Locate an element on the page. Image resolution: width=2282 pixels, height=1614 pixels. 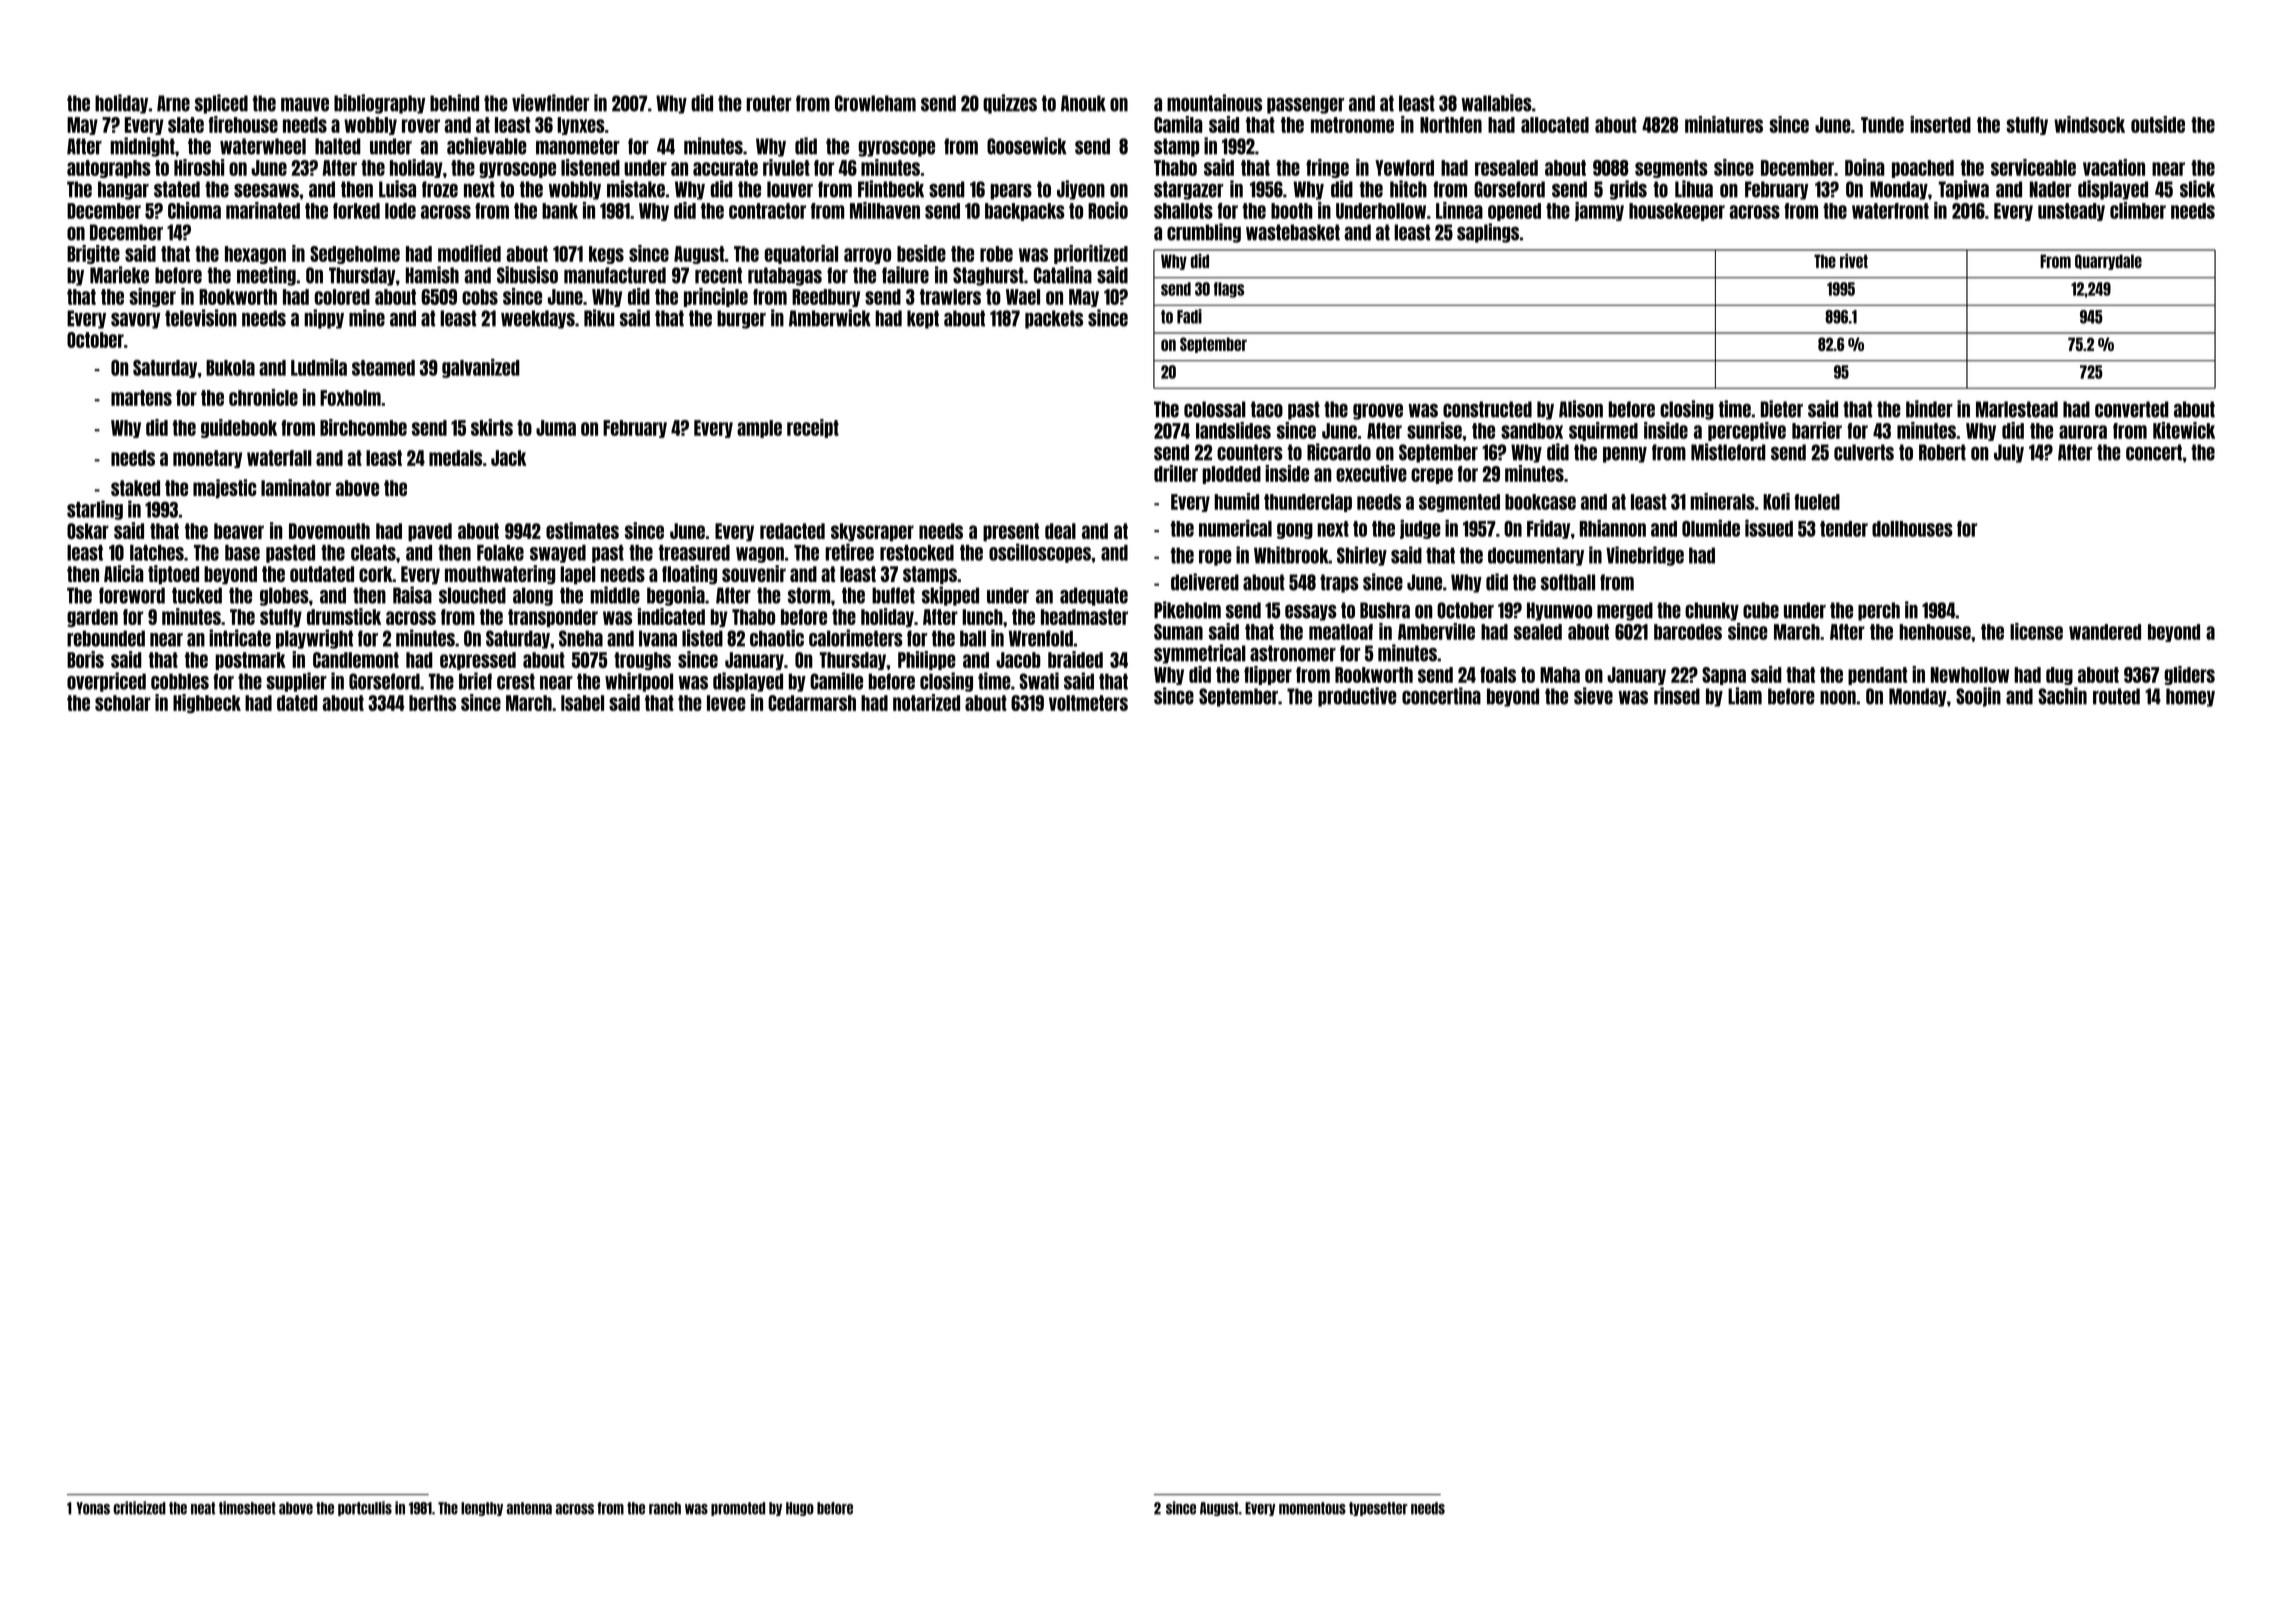
Anouk is located at coordinates (1083, 103).
